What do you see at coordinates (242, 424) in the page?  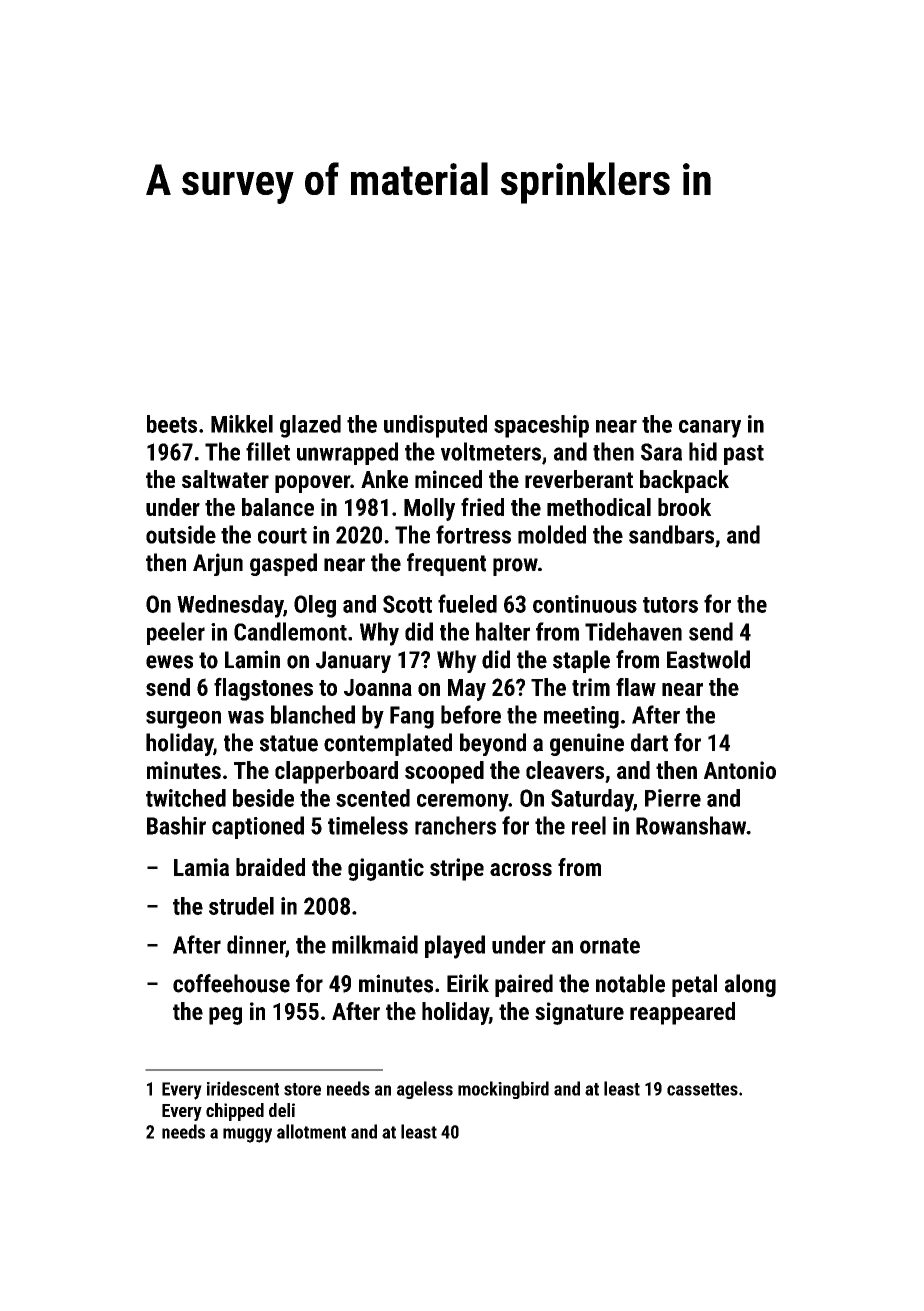 I see `Mikkel` at bounding box center [242, 424].
